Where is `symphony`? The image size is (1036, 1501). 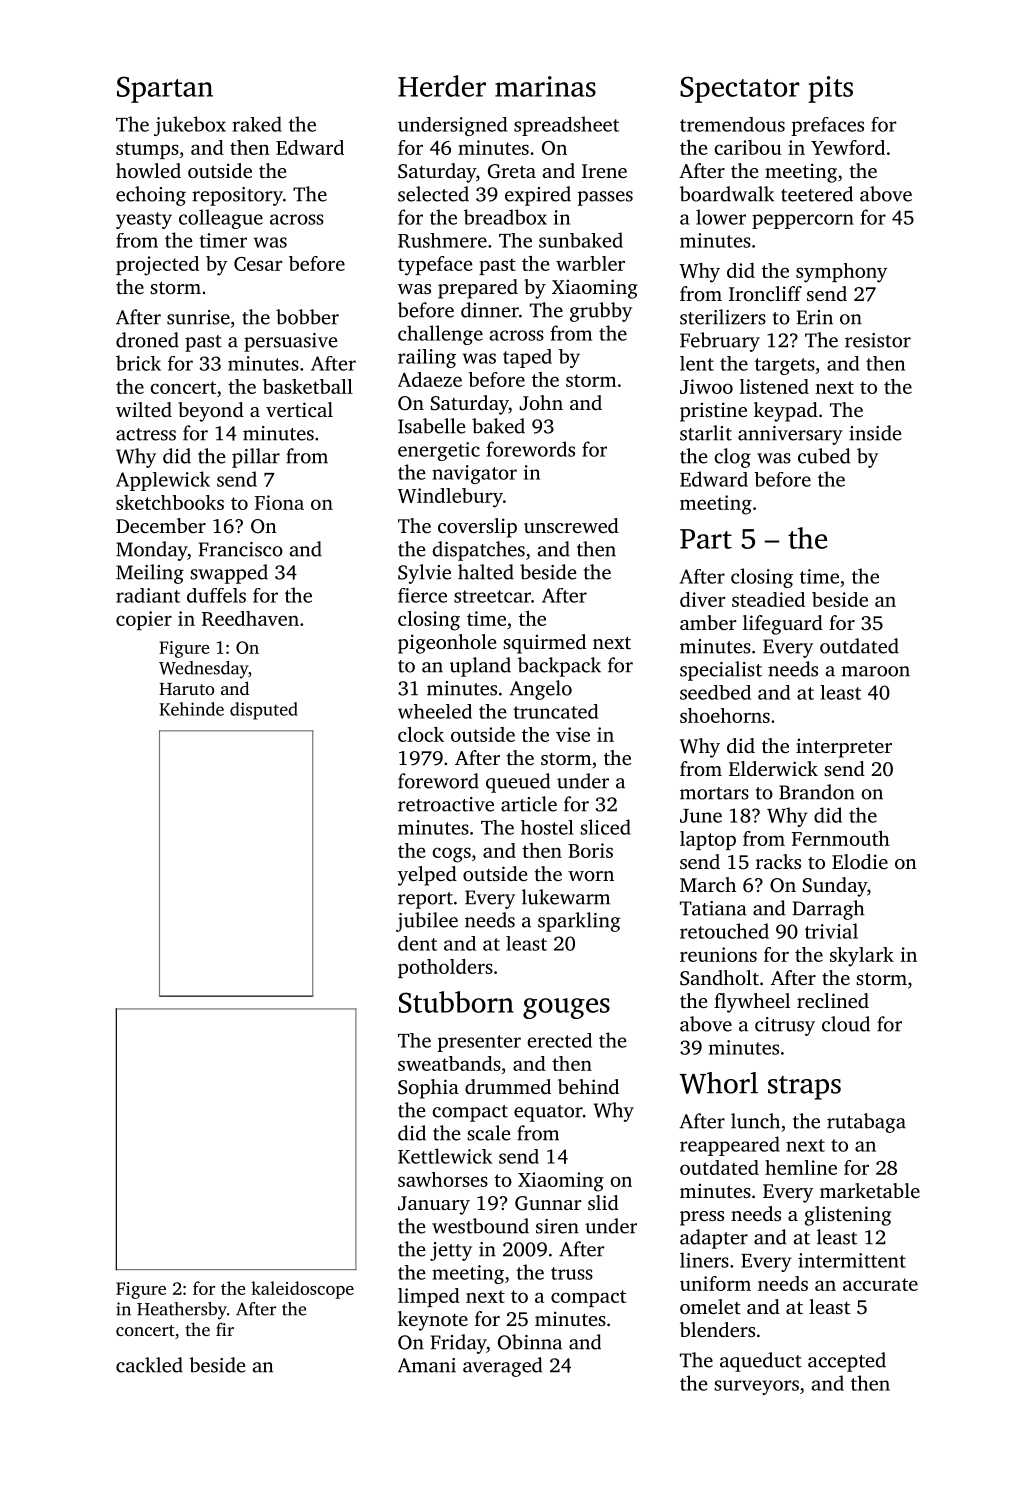
symphony is located at coordinates (841, 273).
